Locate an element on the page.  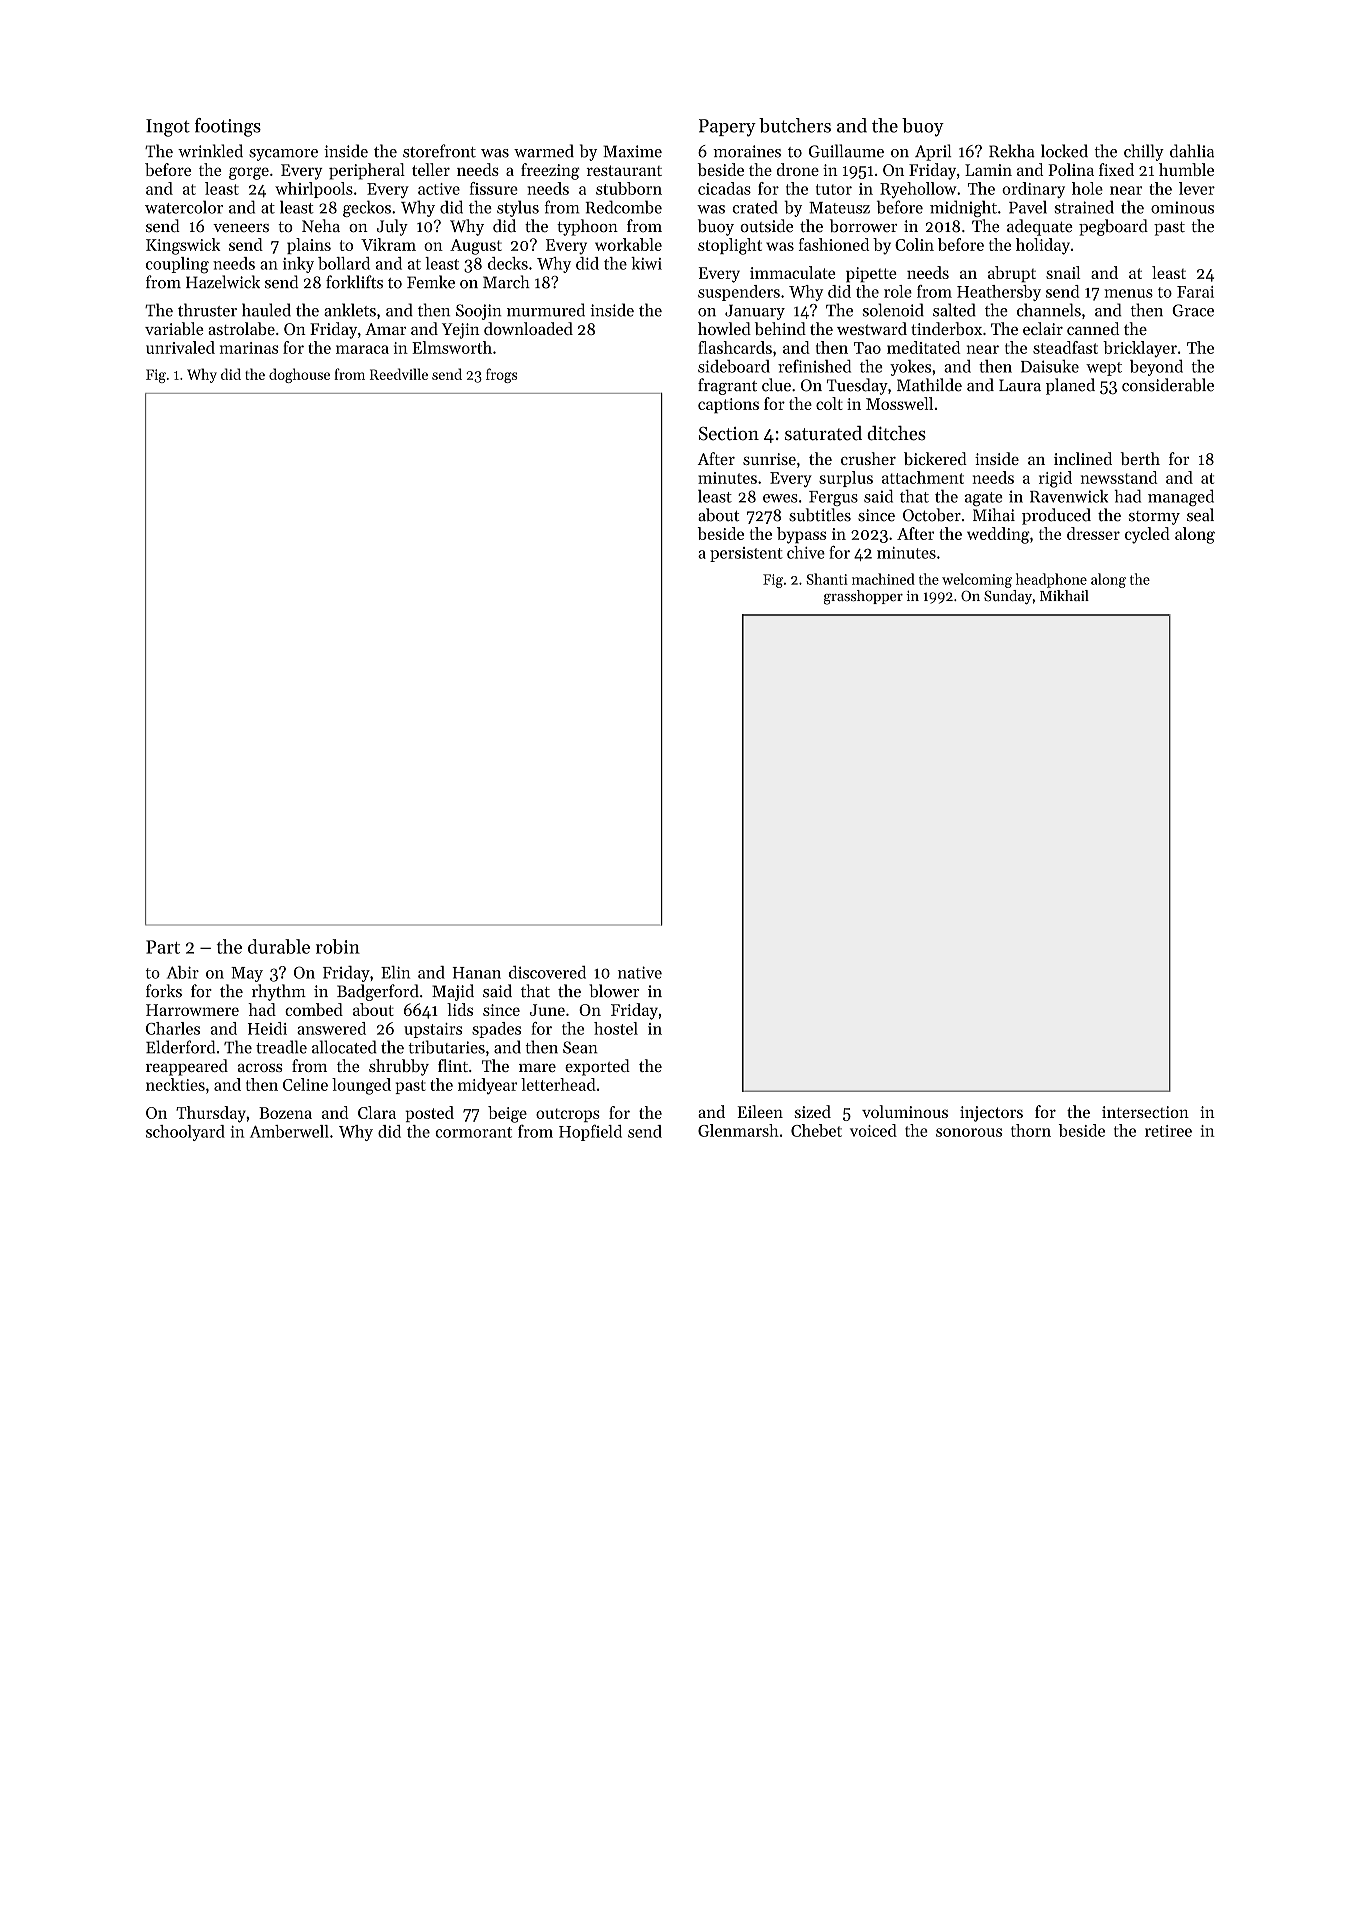
restaurant is located at coordinates (624, 170).
